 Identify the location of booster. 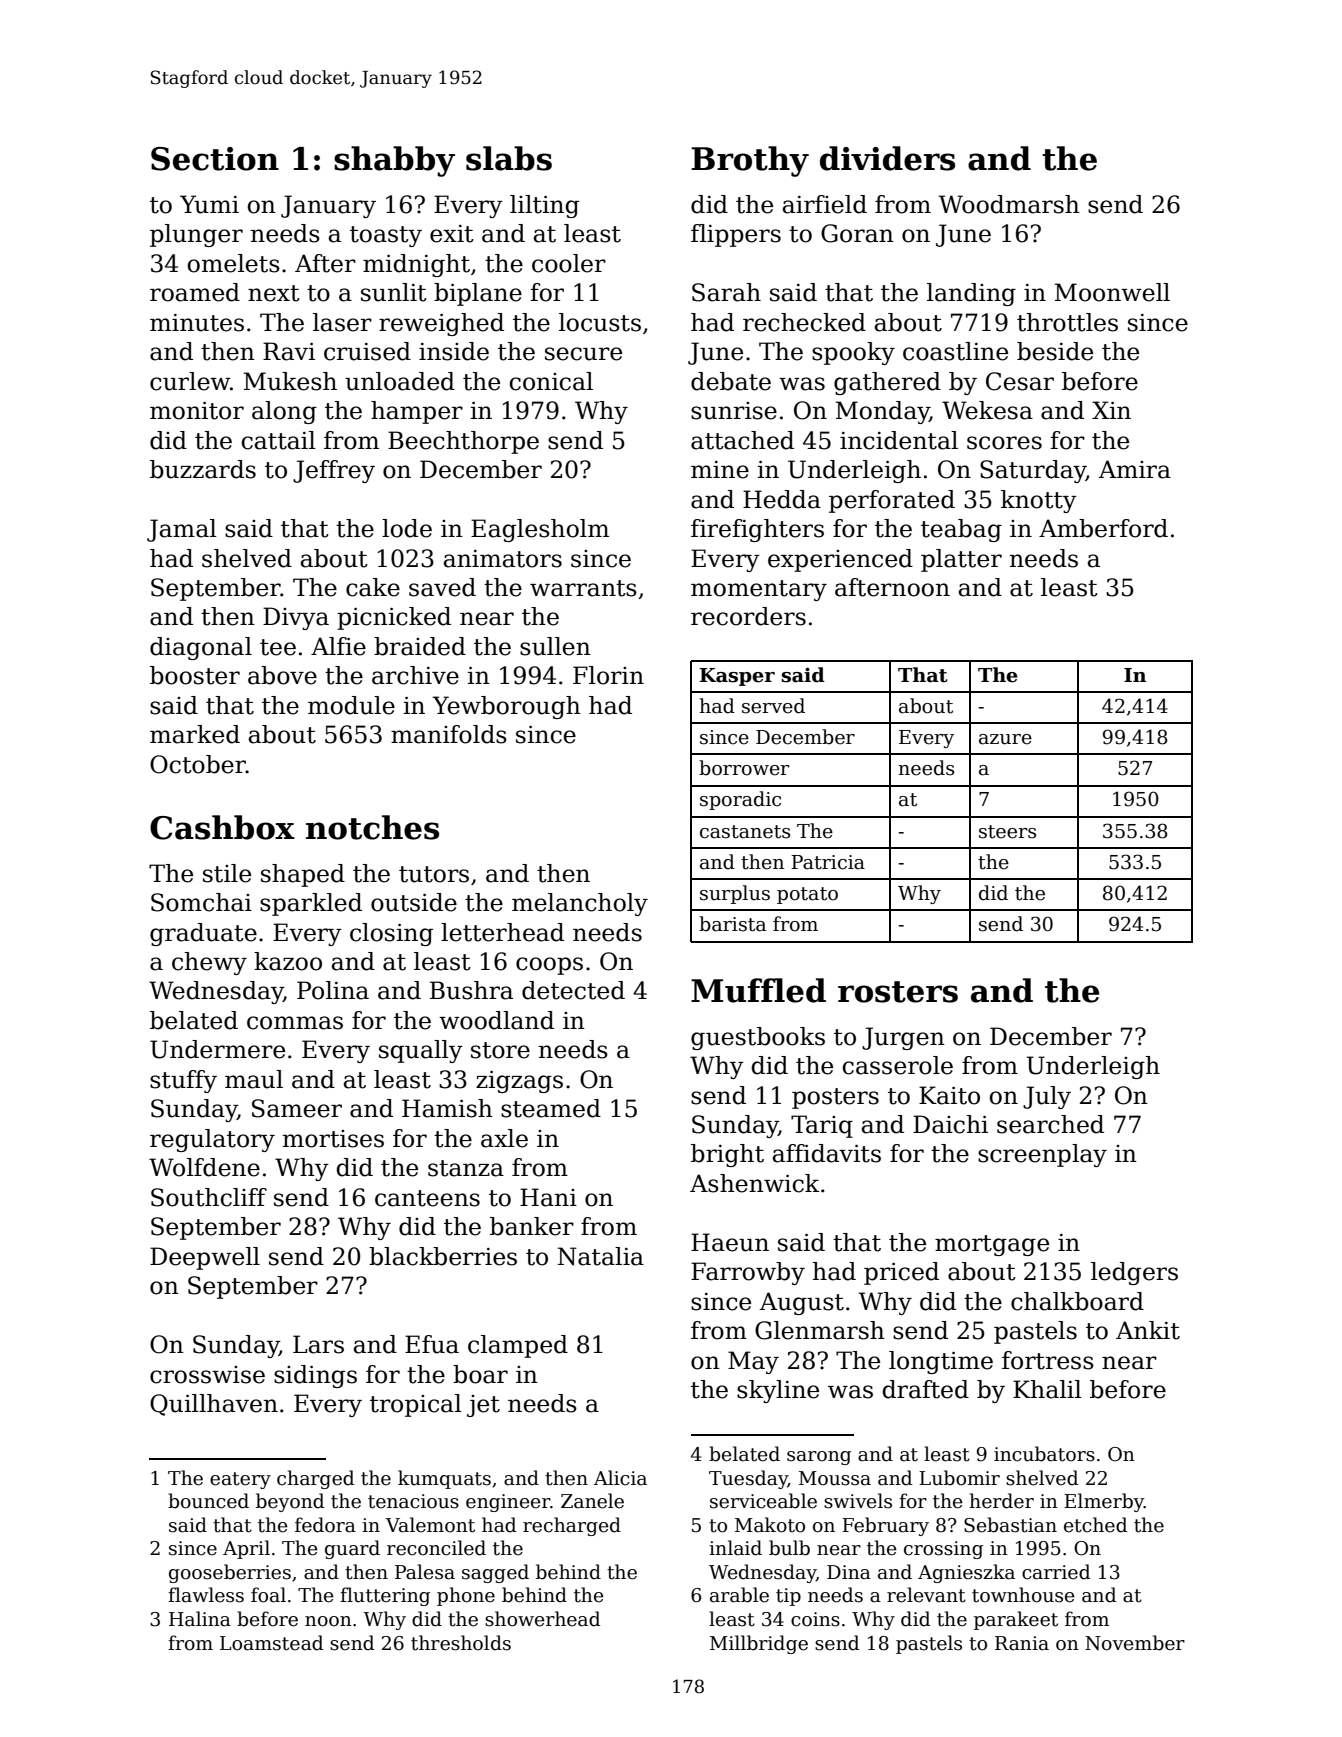
(195, 675).
